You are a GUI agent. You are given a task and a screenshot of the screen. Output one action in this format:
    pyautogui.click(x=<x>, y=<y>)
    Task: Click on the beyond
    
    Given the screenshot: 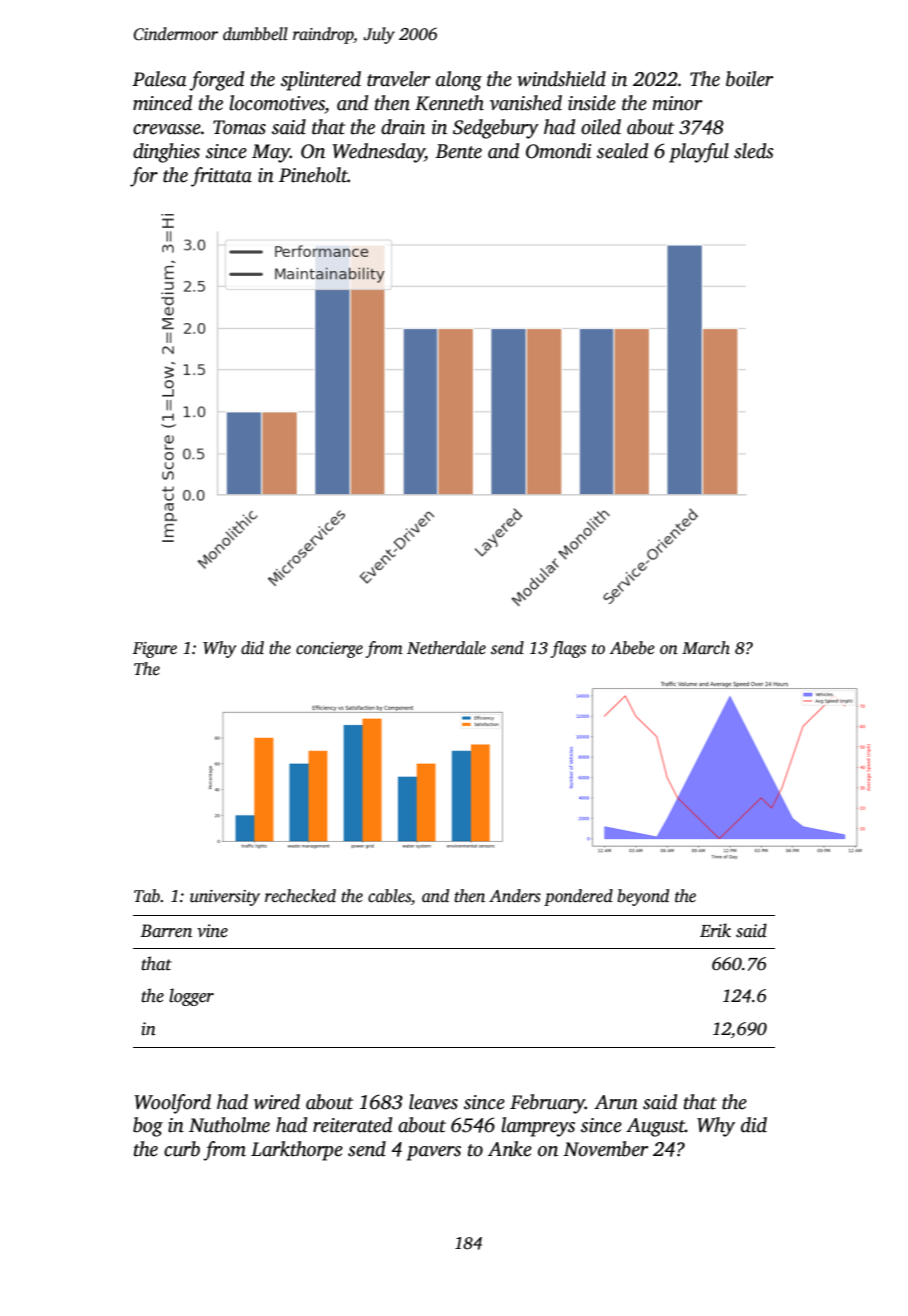 What is the action you would take?
    pyautogui.click(x=643, y=897)
